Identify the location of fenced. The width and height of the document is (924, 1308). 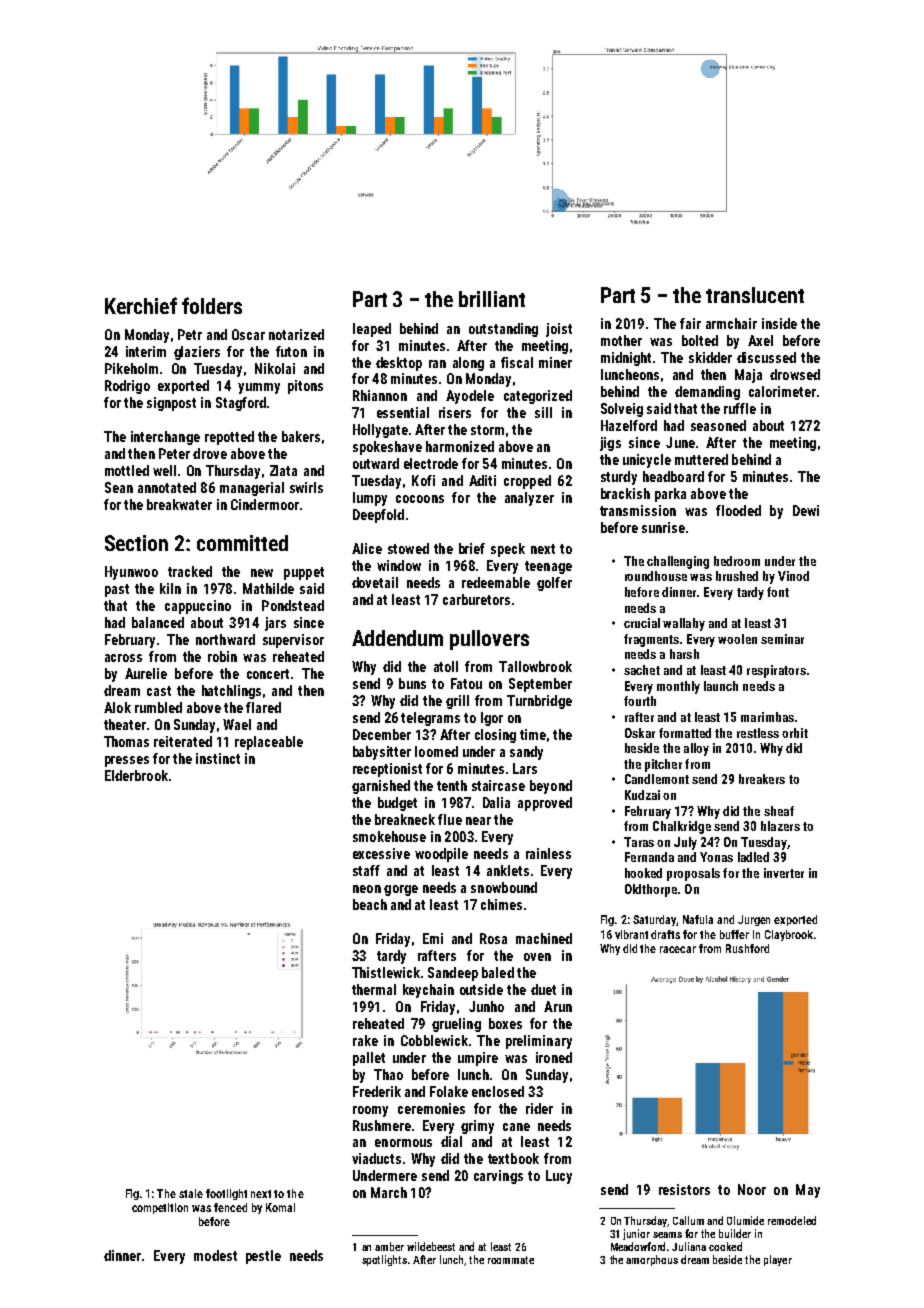
(230, 1207).
